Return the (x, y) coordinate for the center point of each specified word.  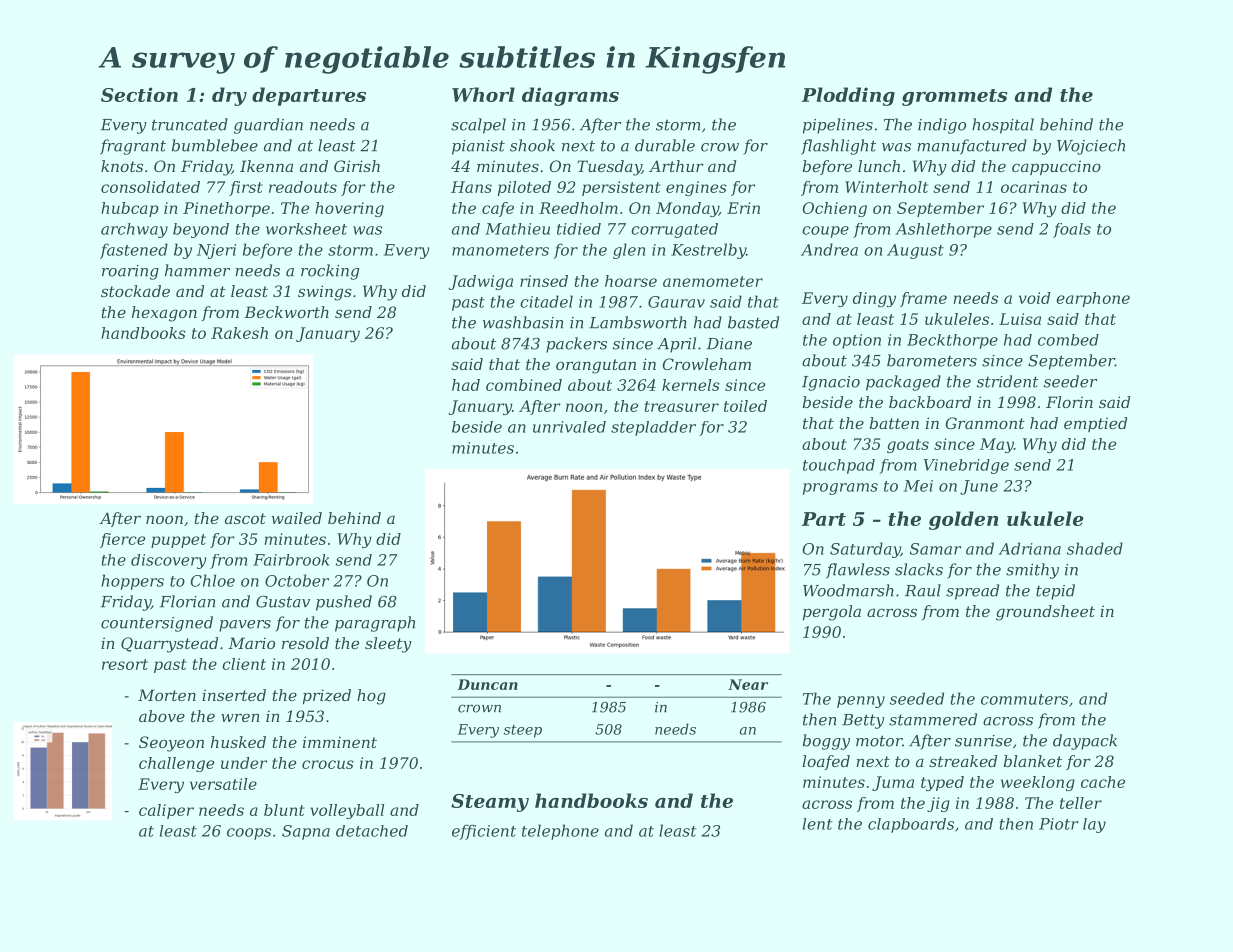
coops (249, 834)
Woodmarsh (848, 590)
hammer (197, 270)
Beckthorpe (952, 341)
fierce (122, 540)
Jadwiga (481, 282)
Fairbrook (291, 560)
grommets (954, 97)
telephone (560, 832)
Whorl (483, 94)
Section (139, 94)
